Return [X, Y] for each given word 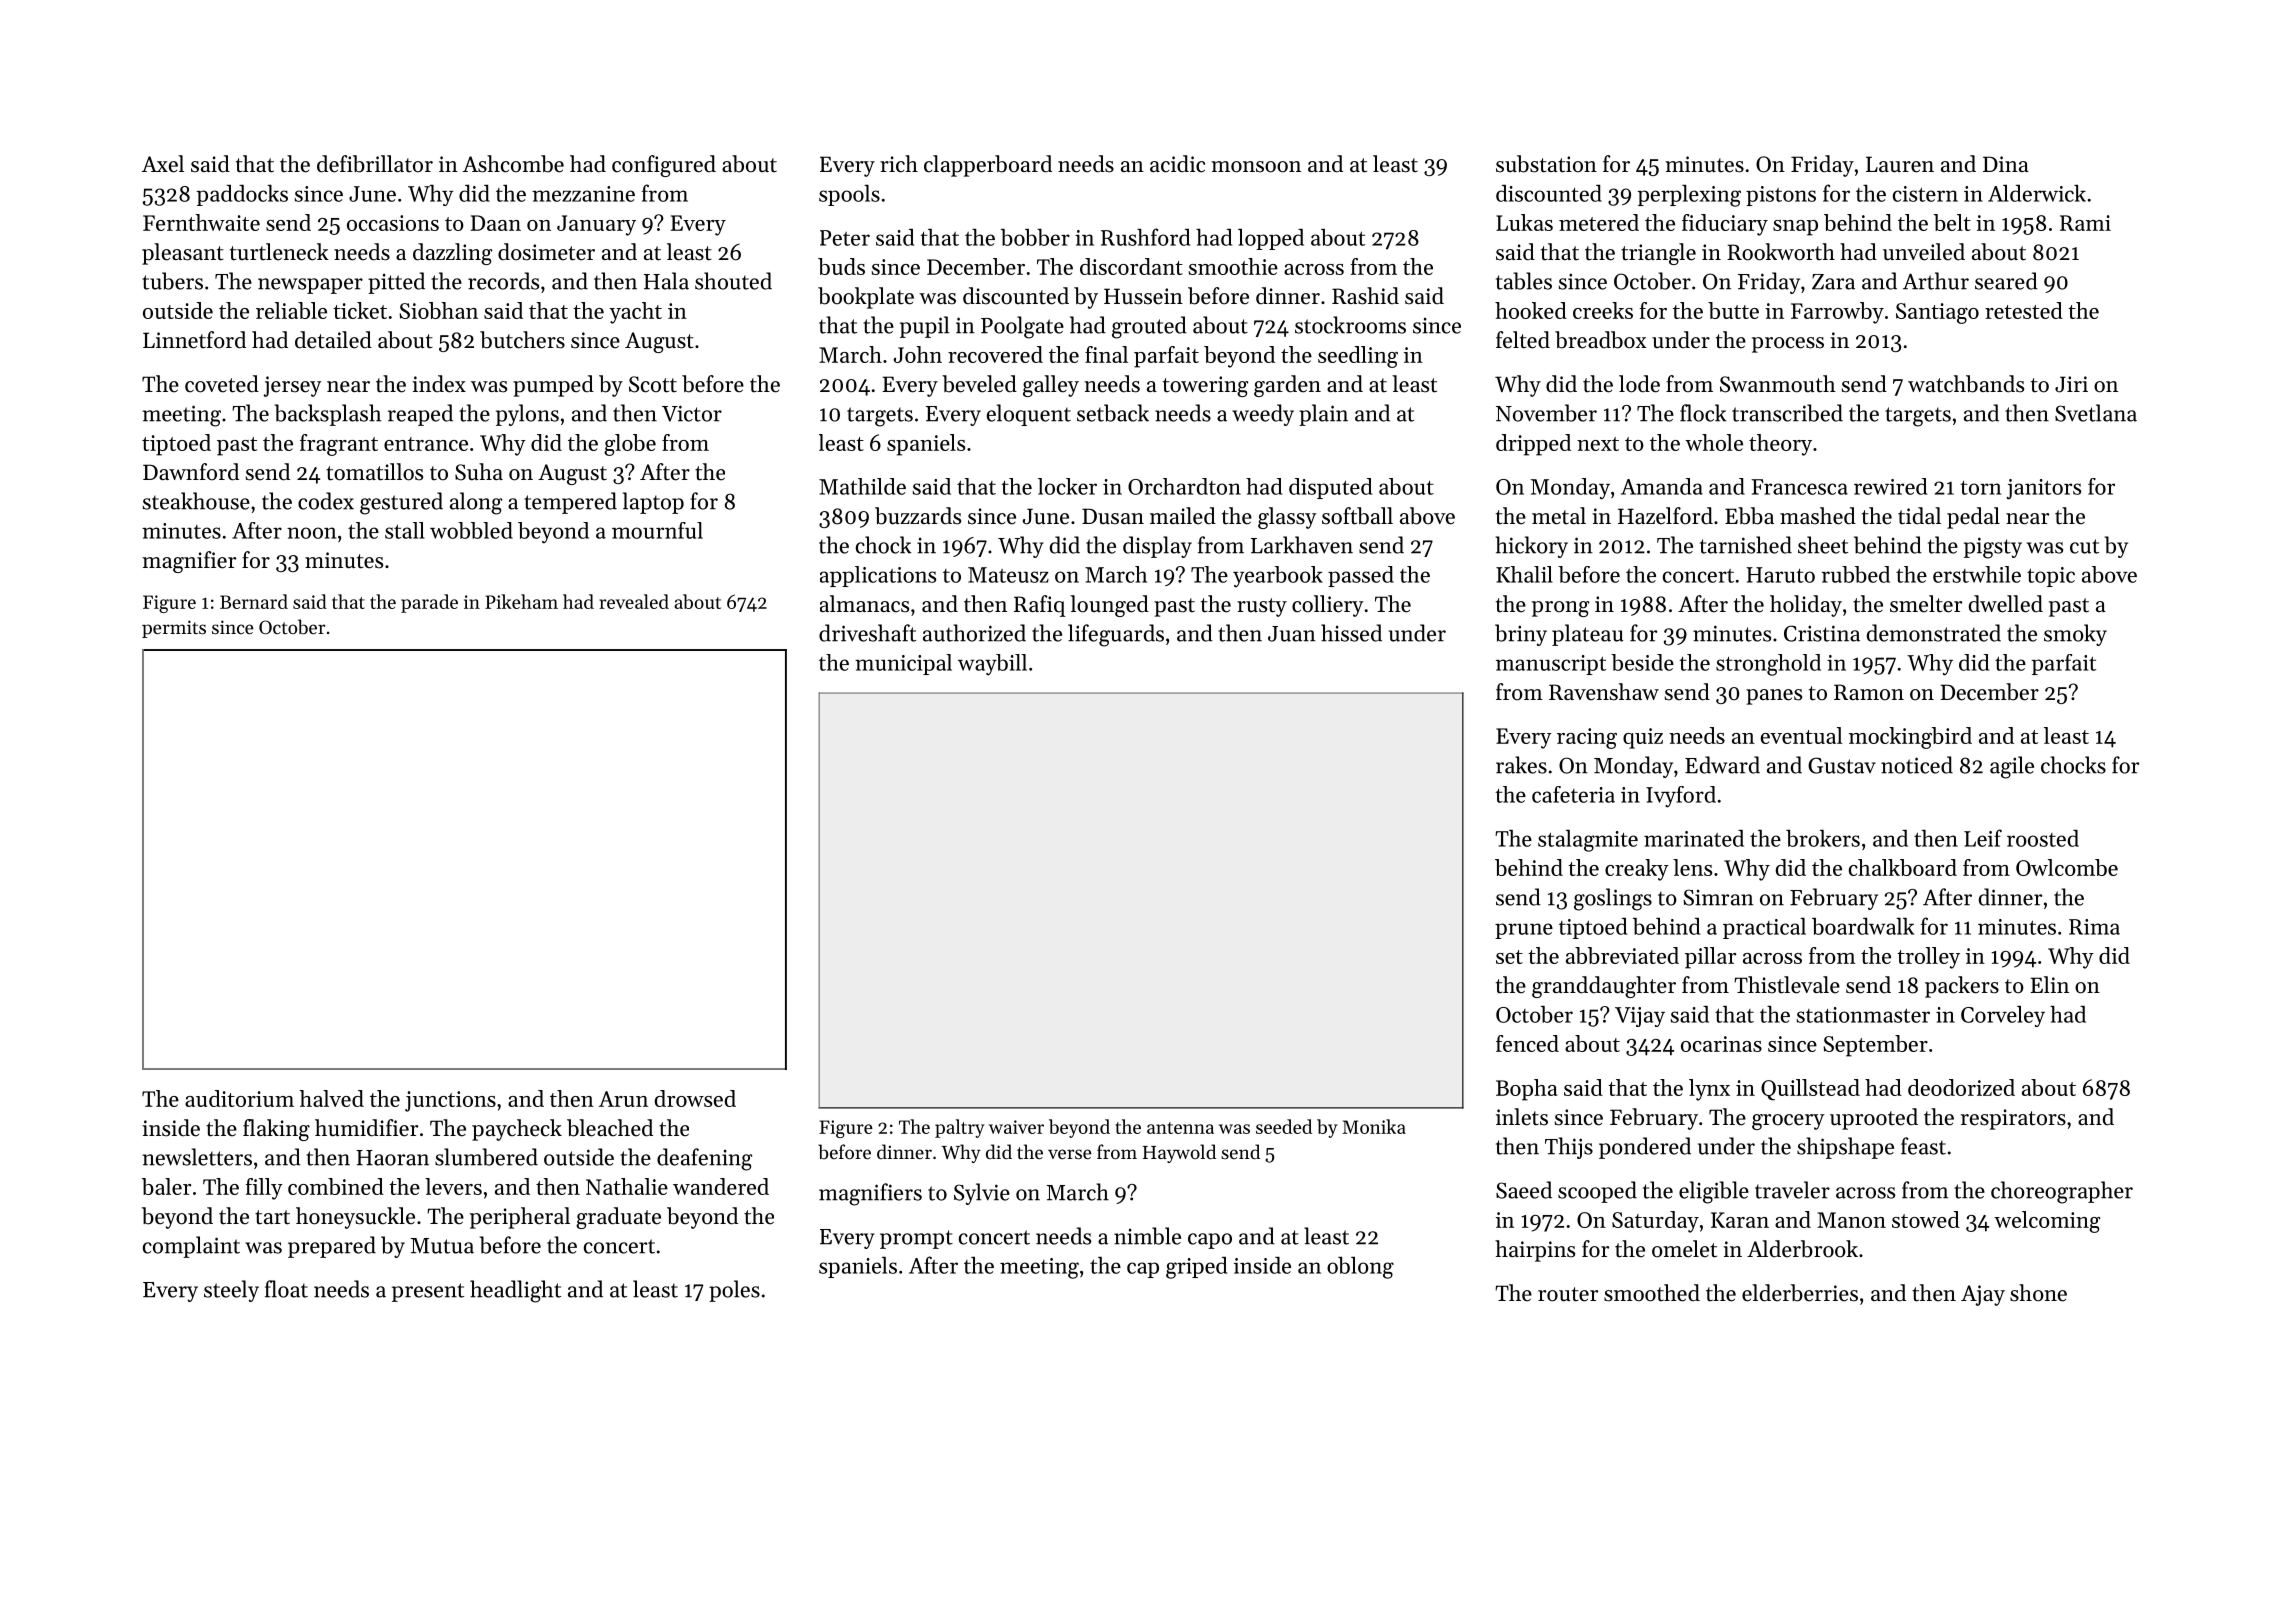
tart [272, 1217]
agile [2012, 767]
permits [174, 629]
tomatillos [374, 472]
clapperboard [988, 166]
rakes [1521, 765]
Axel [163, 164]
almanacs [864, 604]
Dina [2006, 164]
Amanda [1662, 486]
